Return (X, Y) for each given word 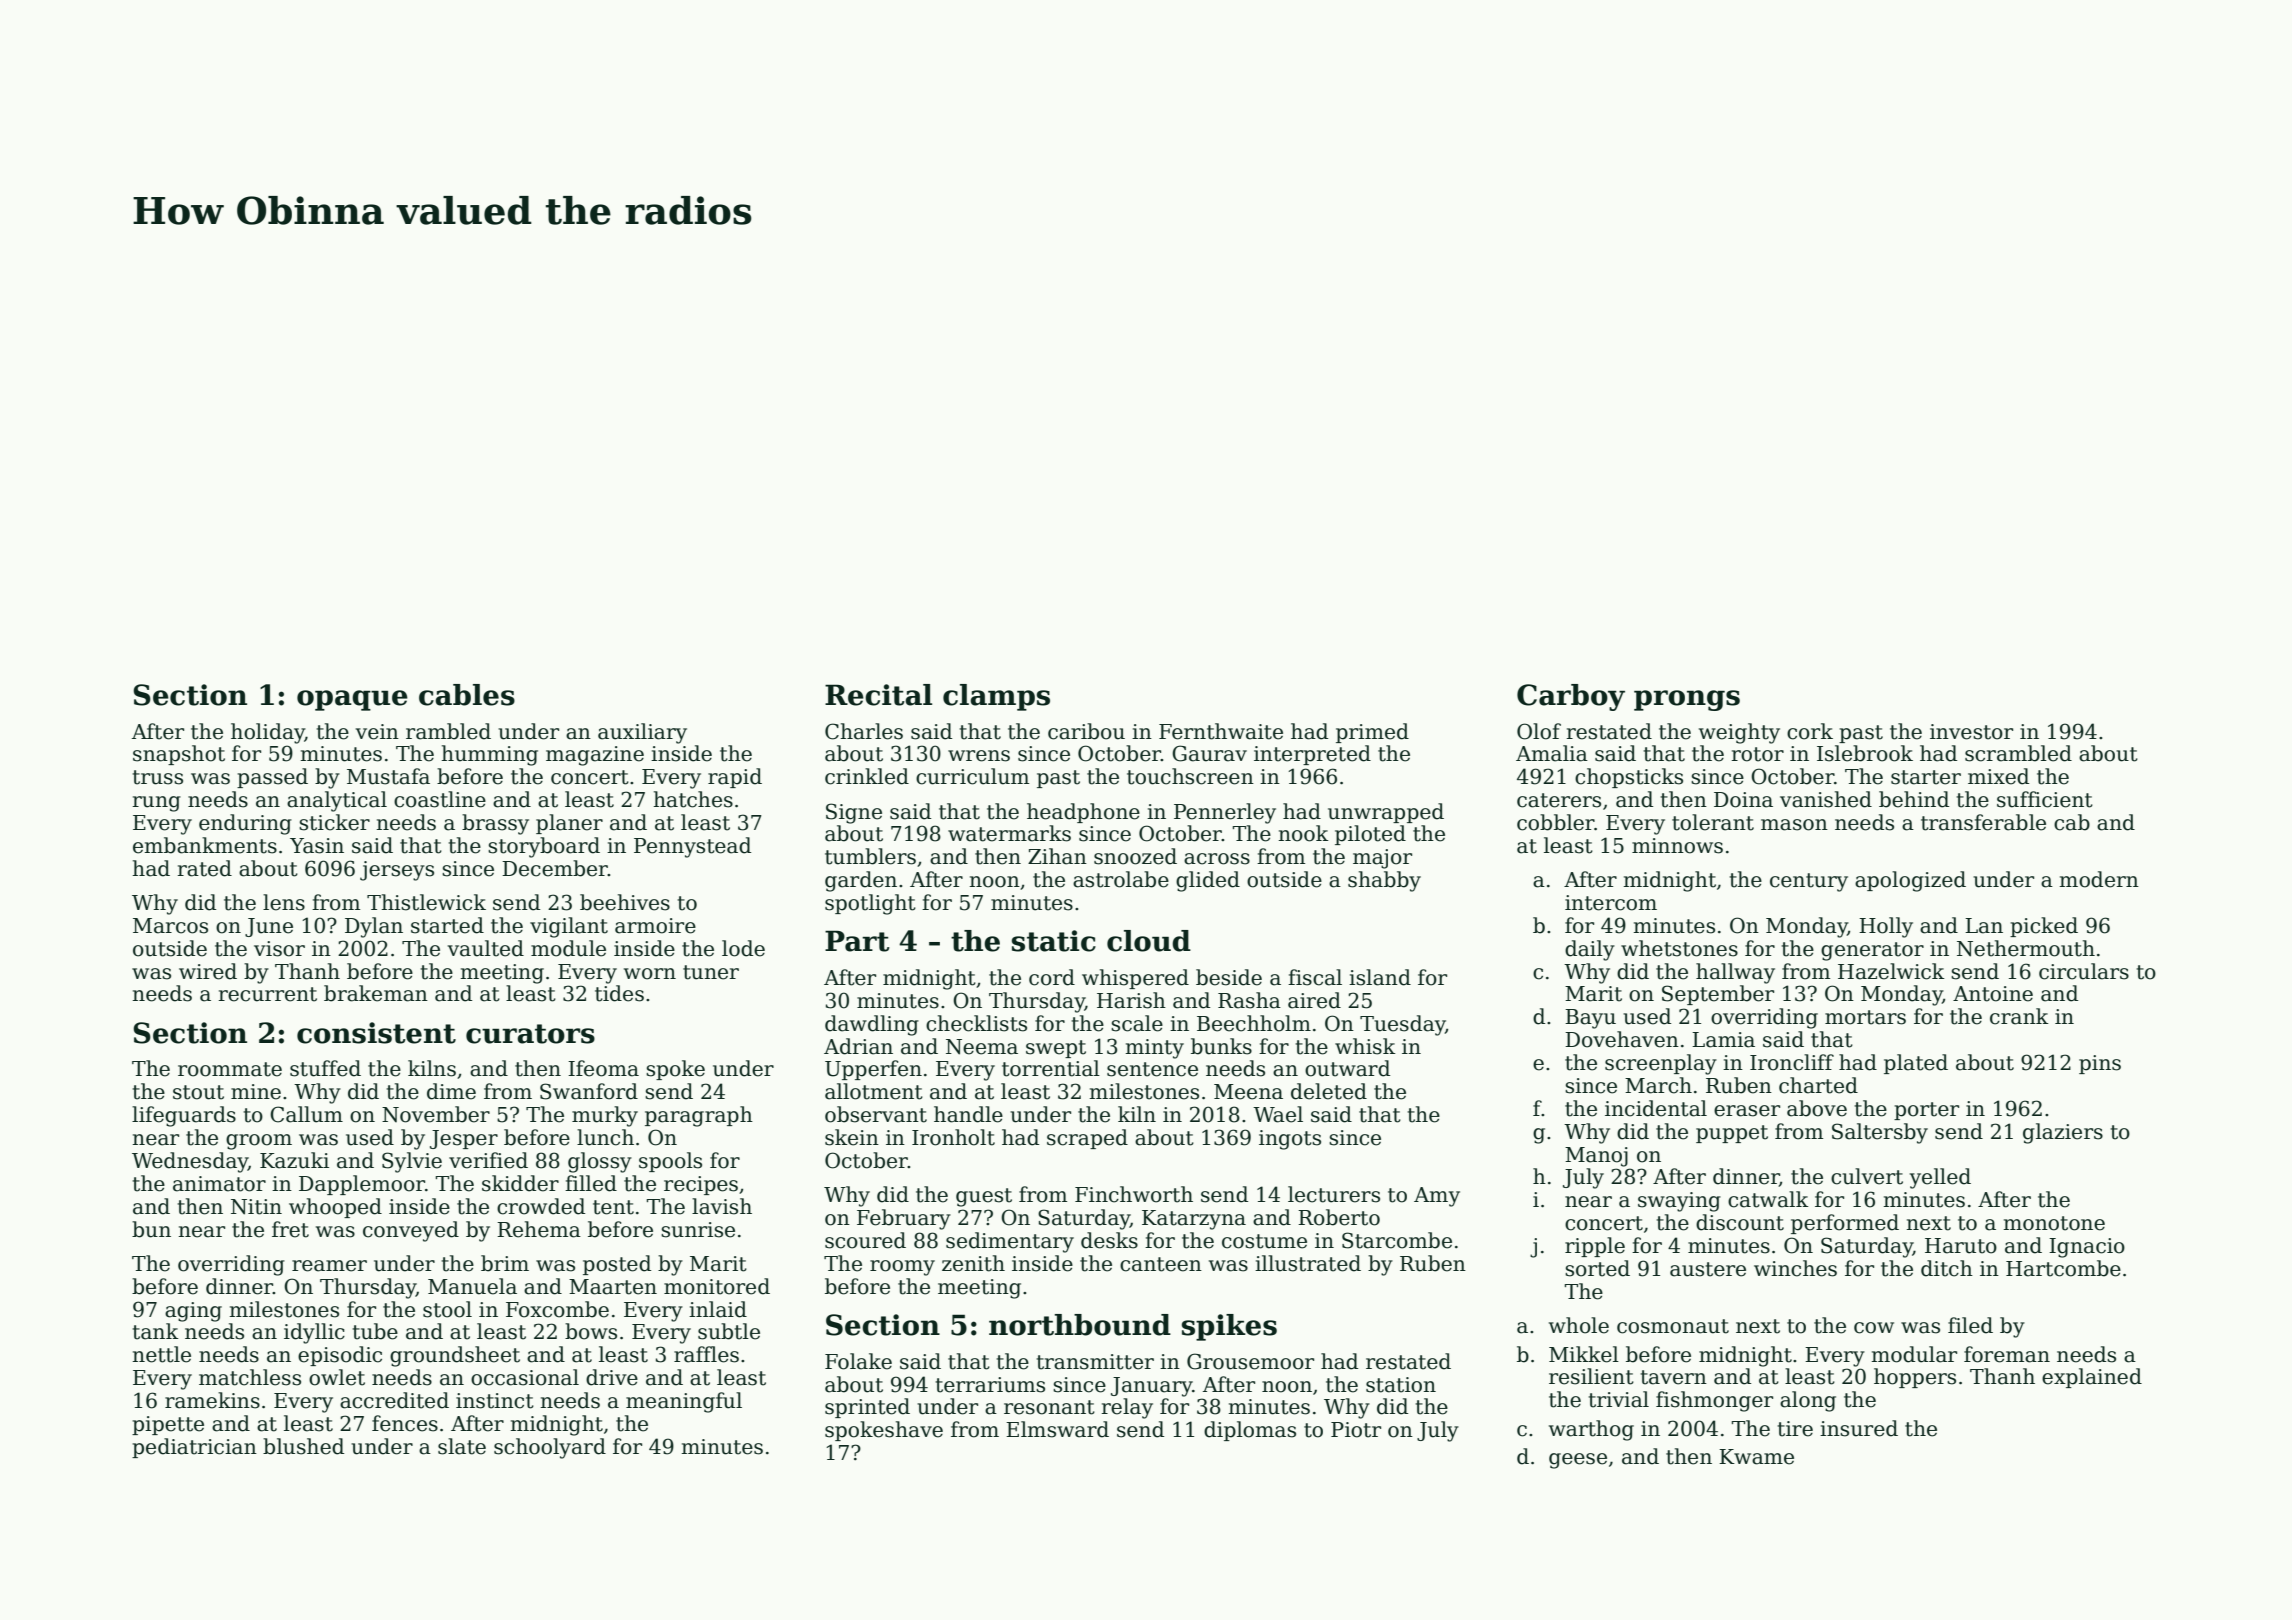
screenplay (1661, 1064)
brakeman (376, 993)
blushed (303, 1446)
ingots (1290, 1140)
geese (1578, 1461)
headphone (1083, 813)
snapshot (179, 755)
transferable (1983, 822)
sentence (1152, 1069)
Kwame (1756, 1457)
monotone (2054, 1223)
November (436, 1114)
